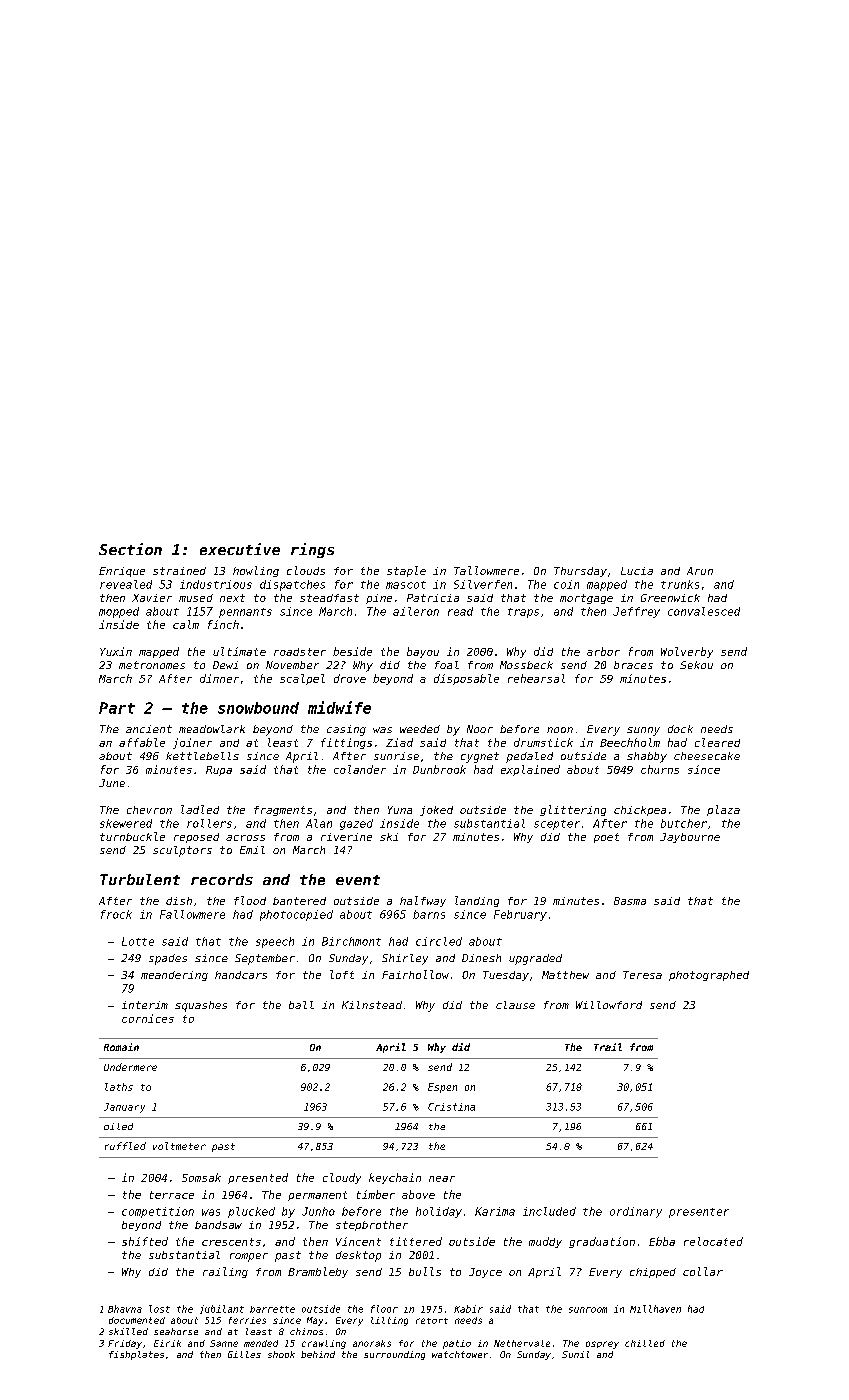 The width and height of the image is (849, 1400). I want to click on rings, so click(312, 550).
